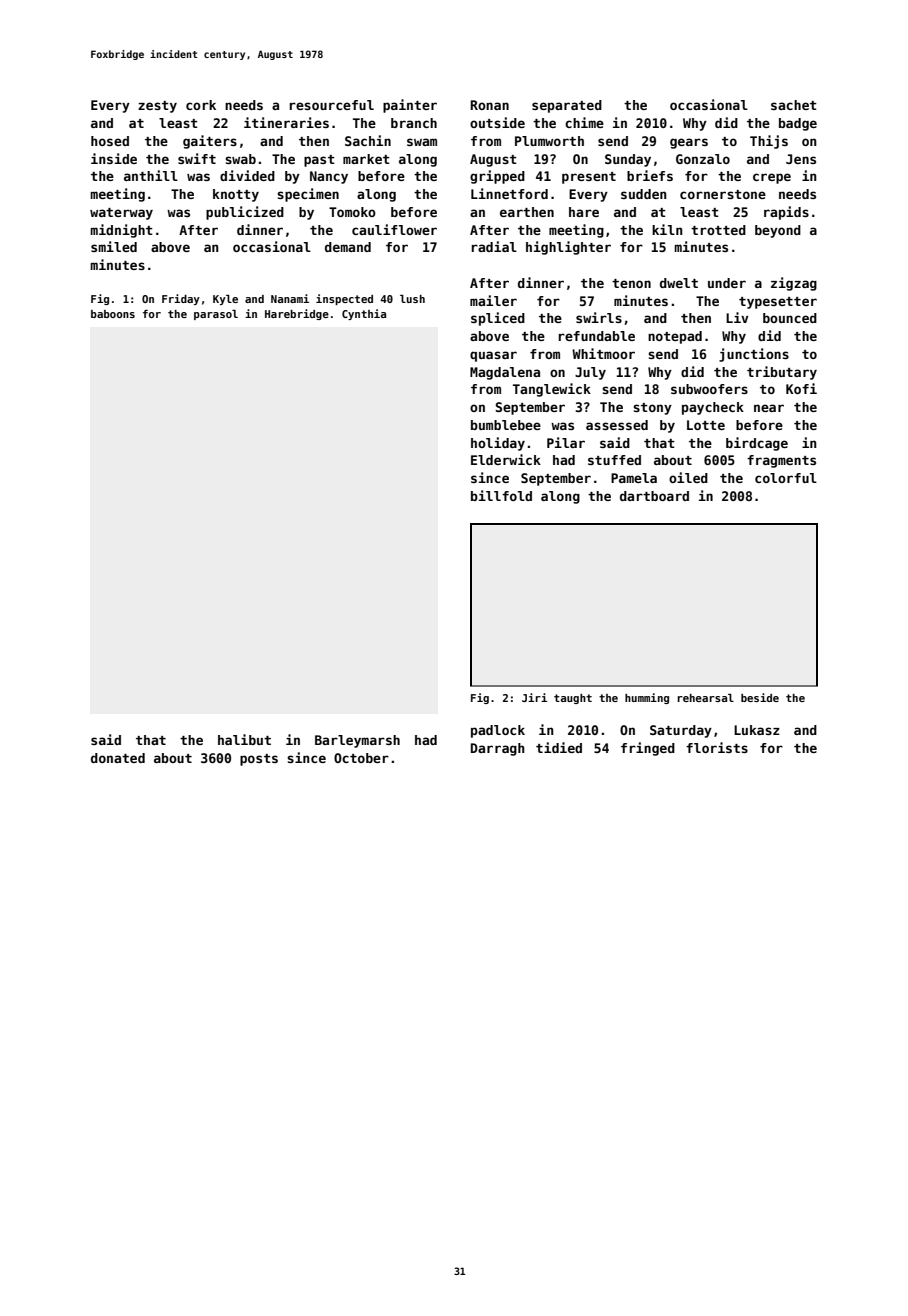  What do you see at coordinates (244, 739) in the image?
I see `halibut` at bounding box center [244, 739].
